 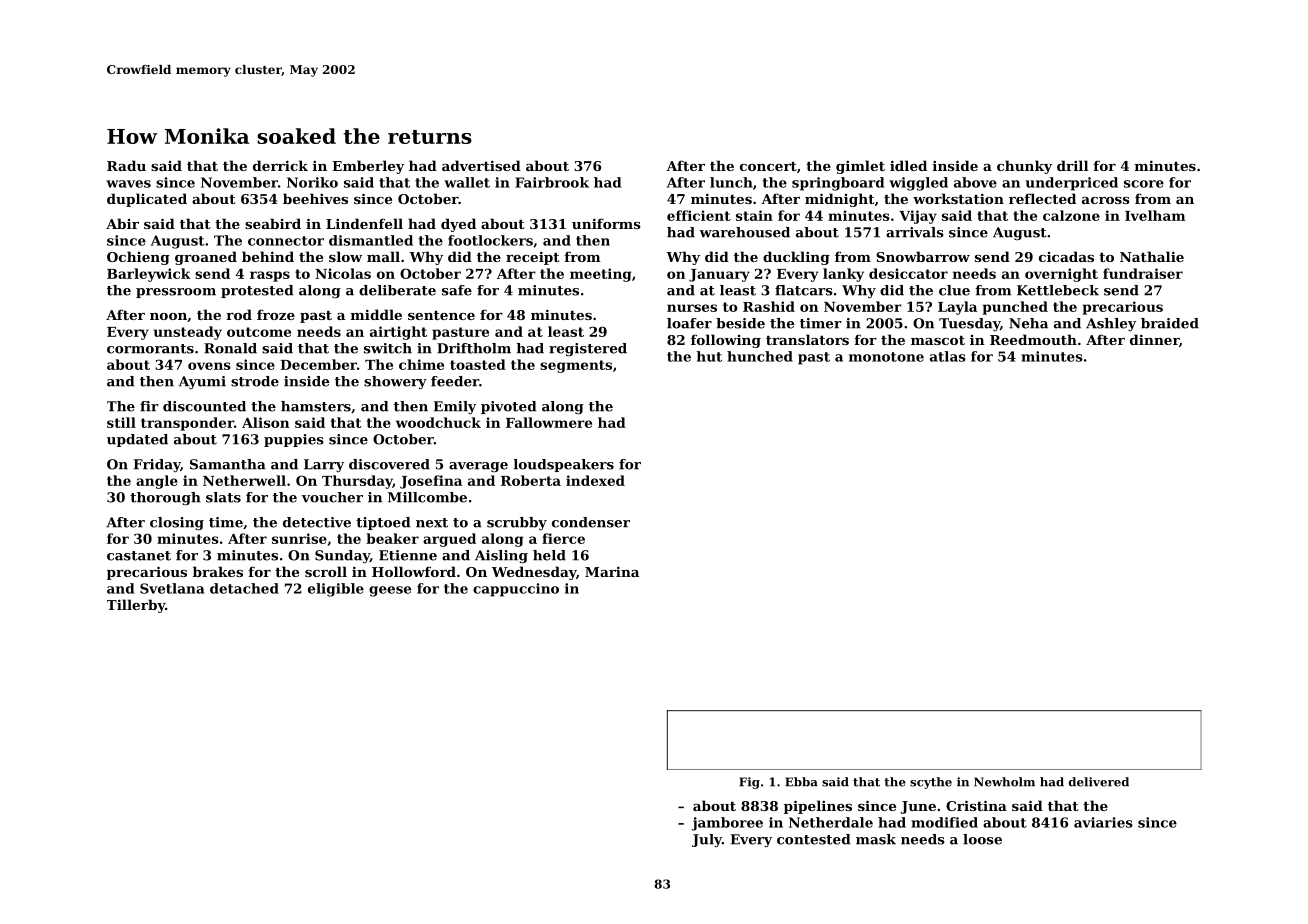 What do you see at coordinates (727, 824) in the document?
I see `jamboree` at bounding box center [727, 824].
